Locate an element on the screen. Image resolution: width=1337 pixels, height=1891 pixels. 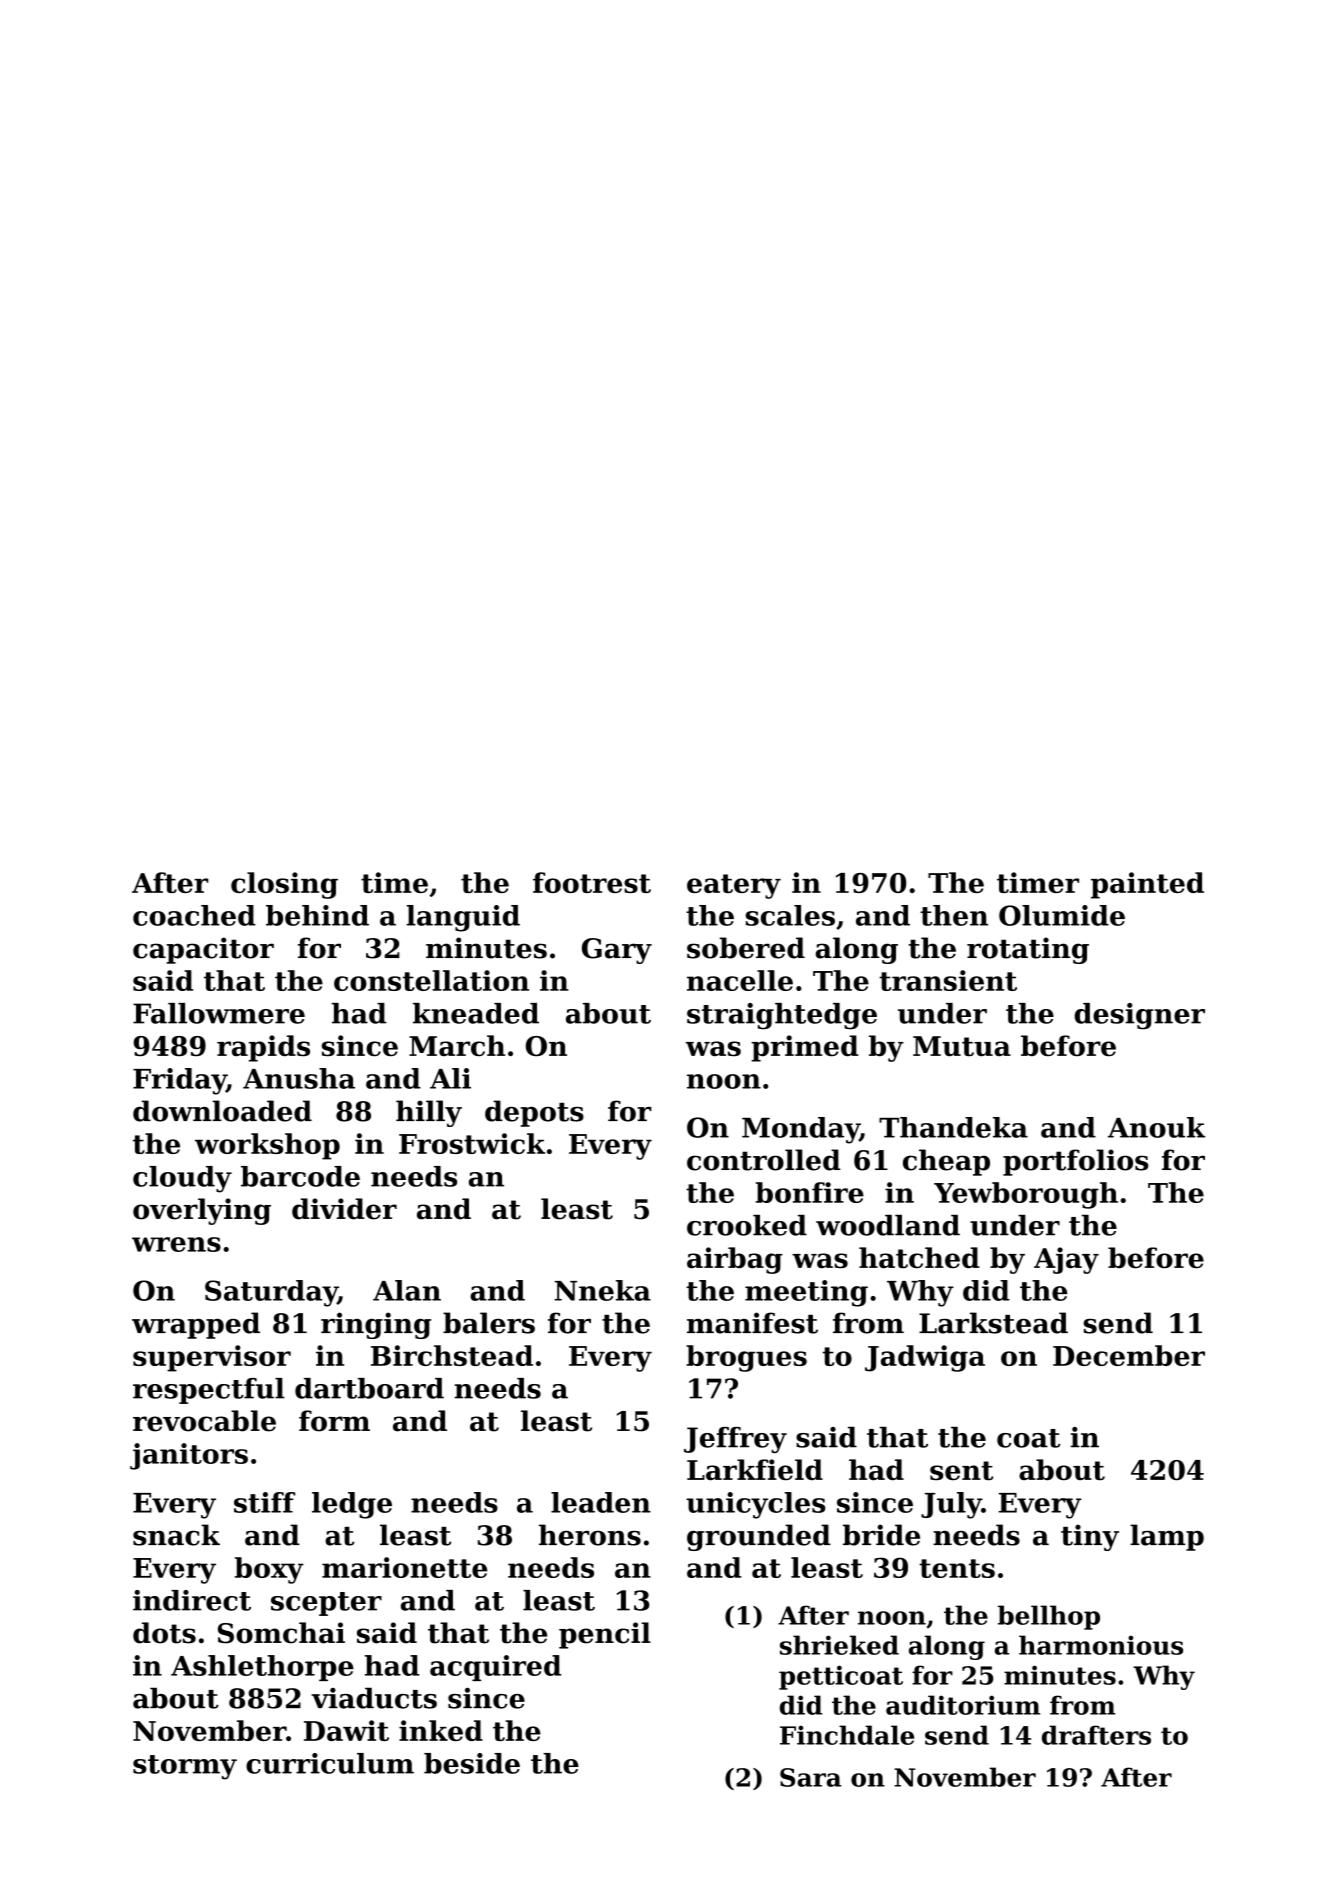
bonfire is located at coordinates (810, 1192).
